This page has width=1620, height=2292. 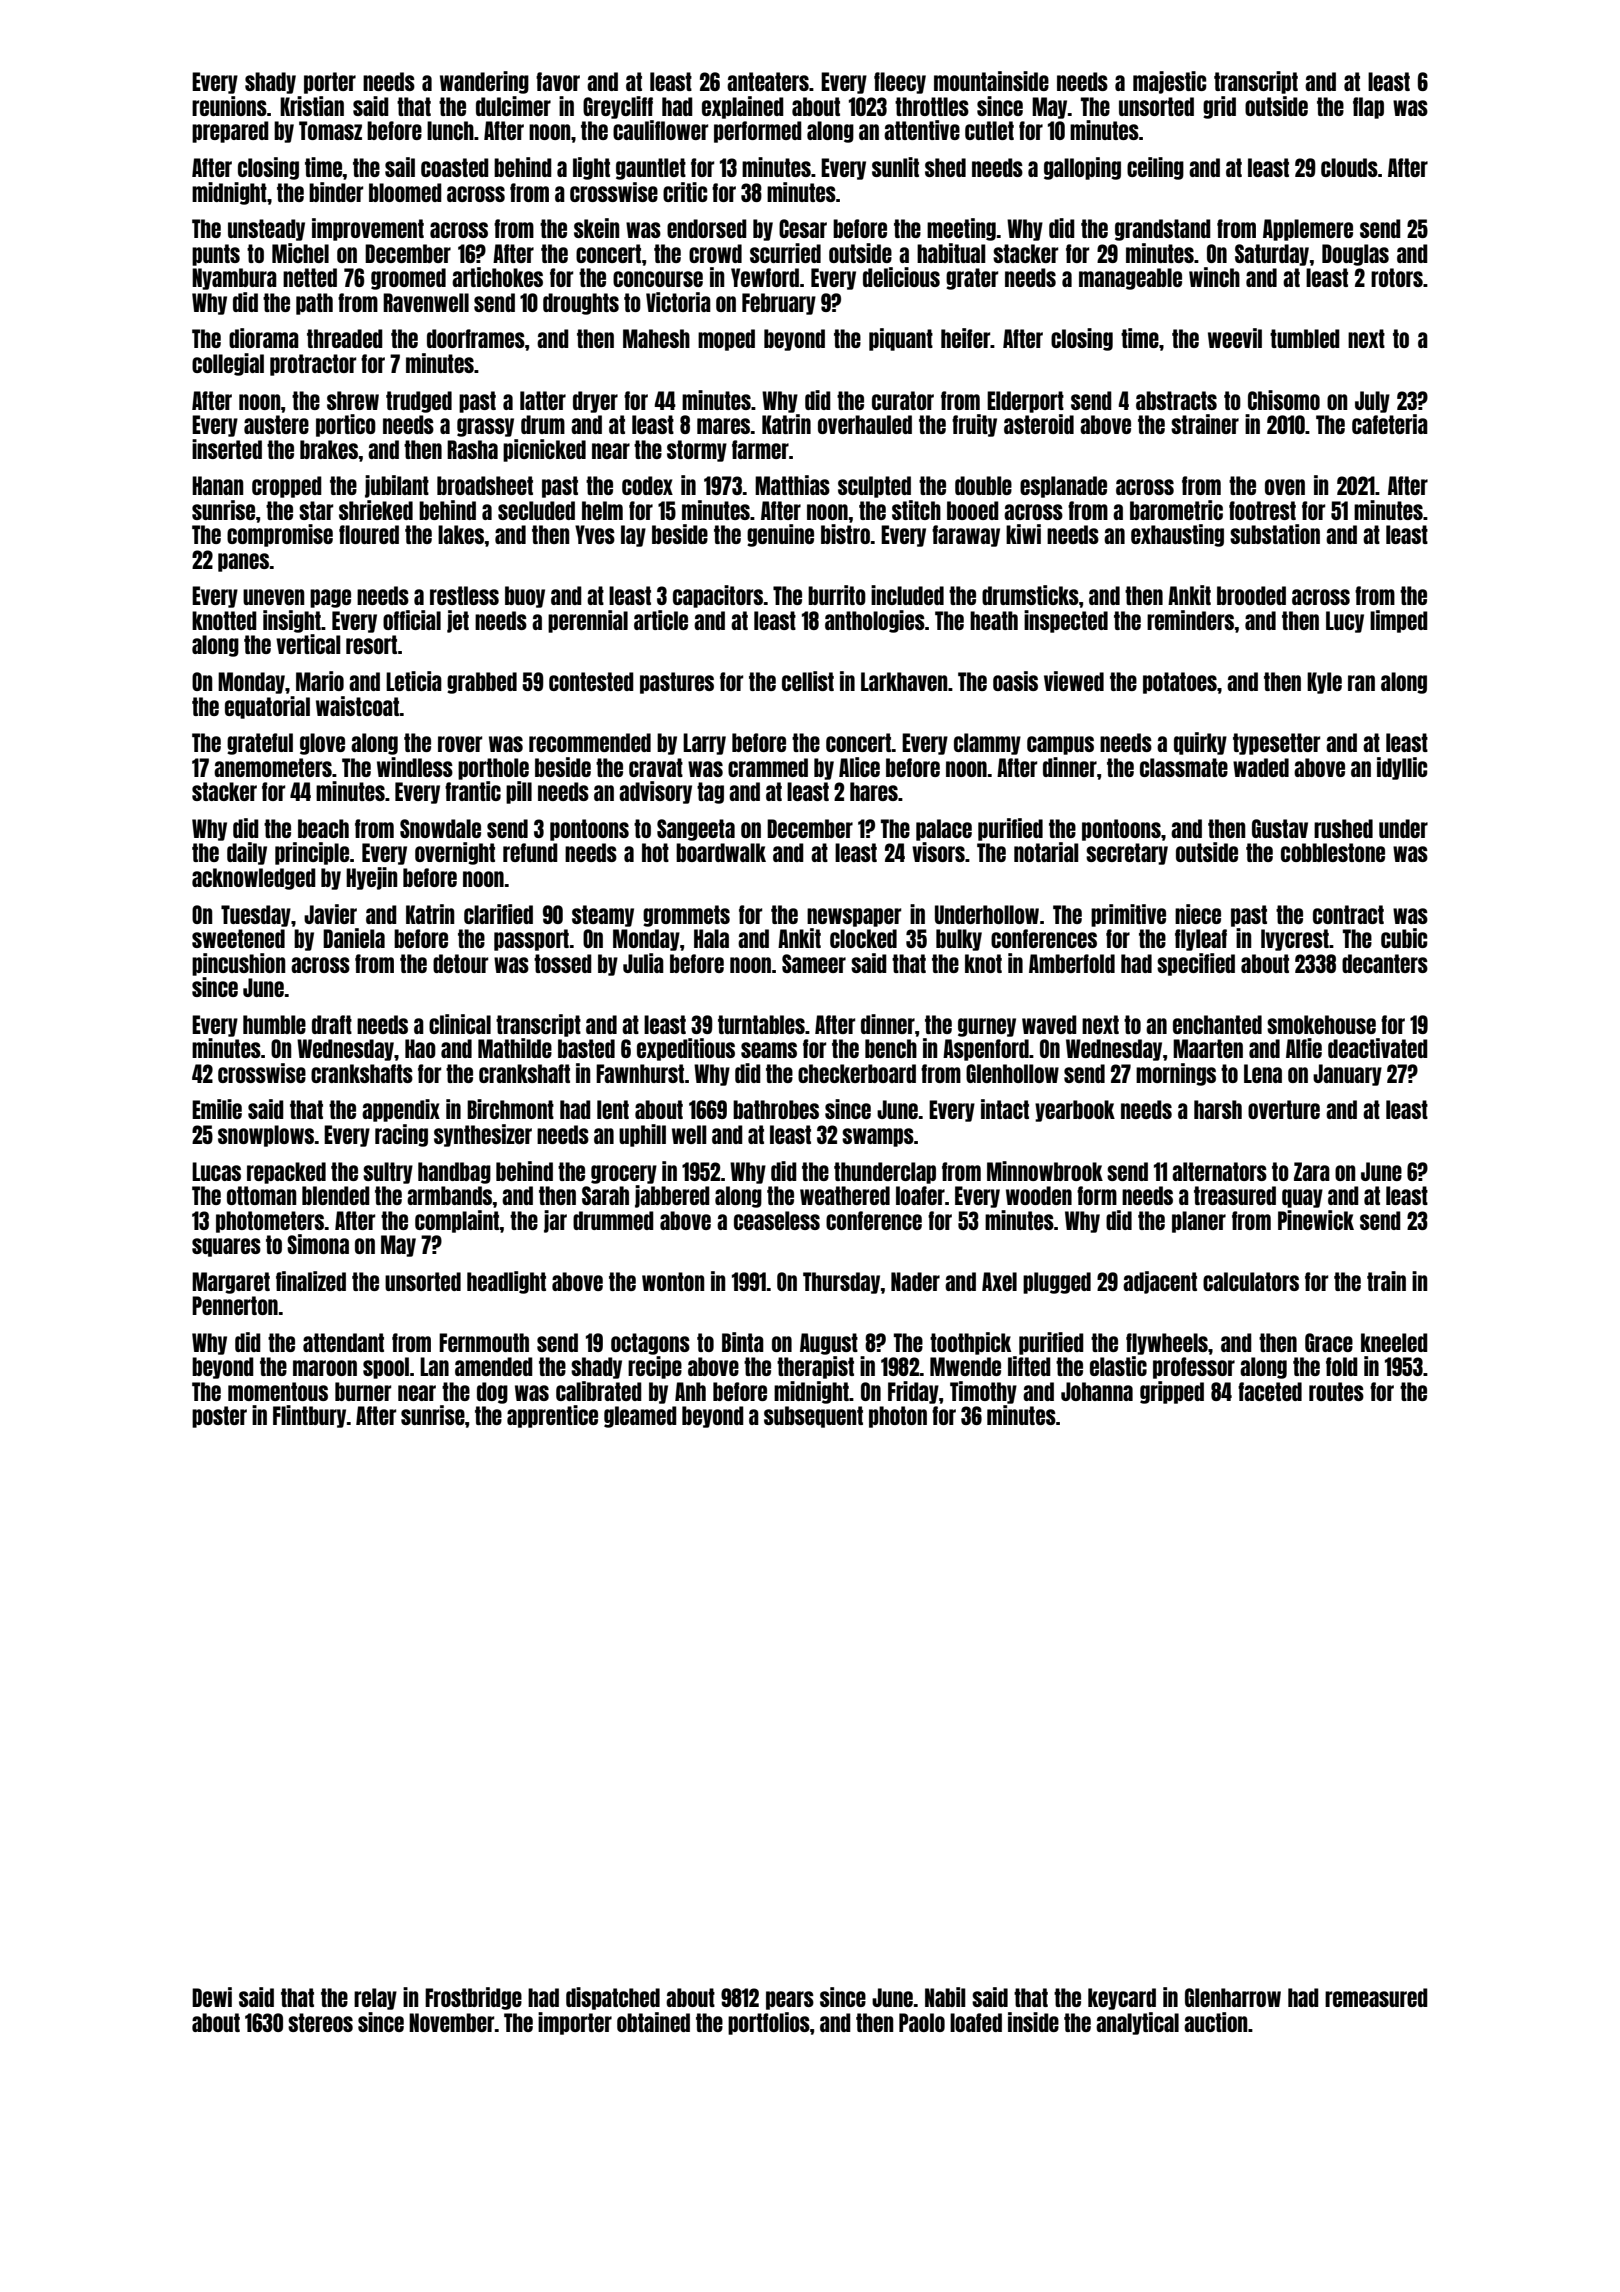 What do you see at coordinates (1219, 107) in the page?
I see `grid` at bounding box center [1219, 107].
